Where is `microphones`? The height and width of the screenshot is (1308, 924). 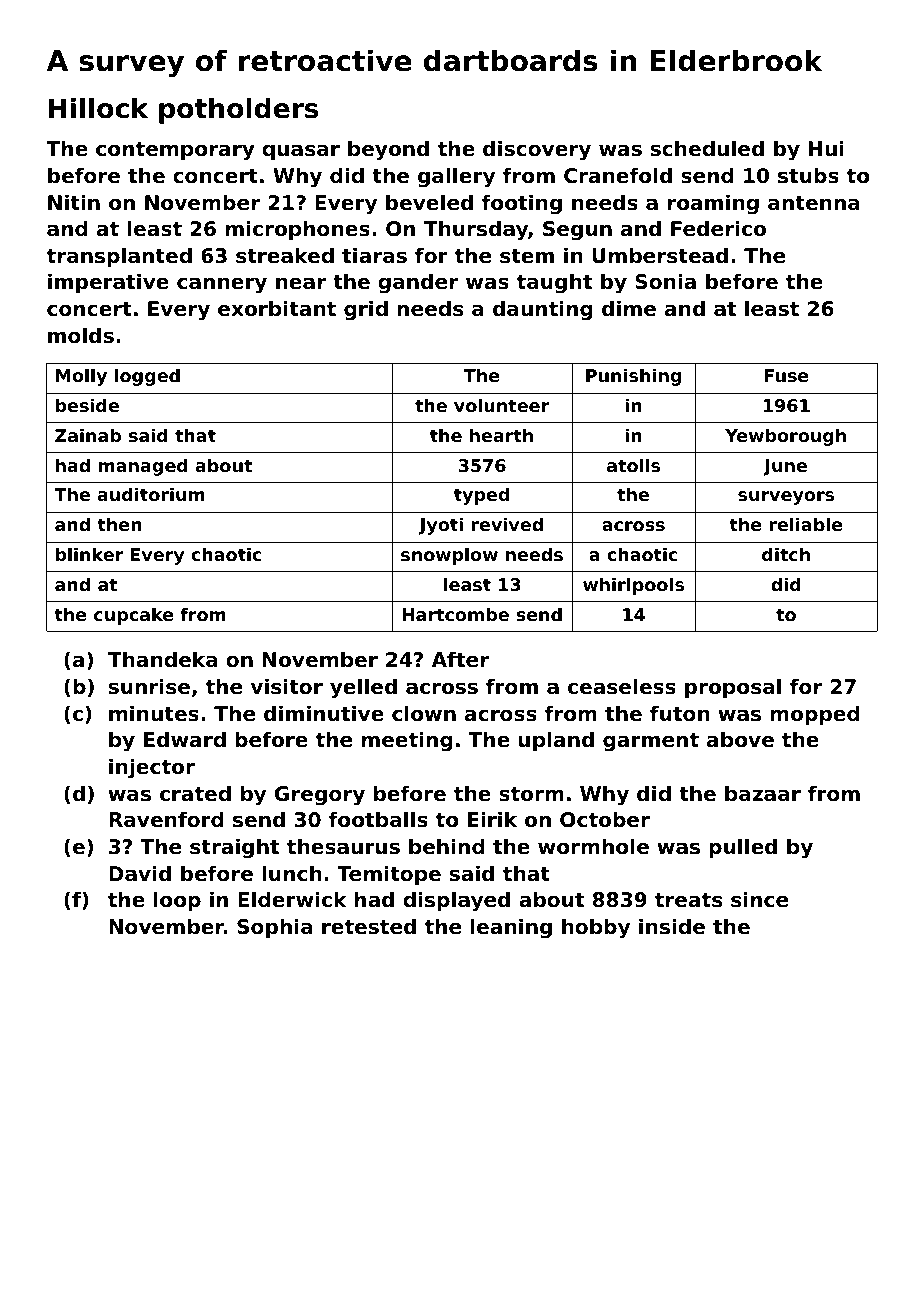
microphones is located at coordinates (298, 230).
